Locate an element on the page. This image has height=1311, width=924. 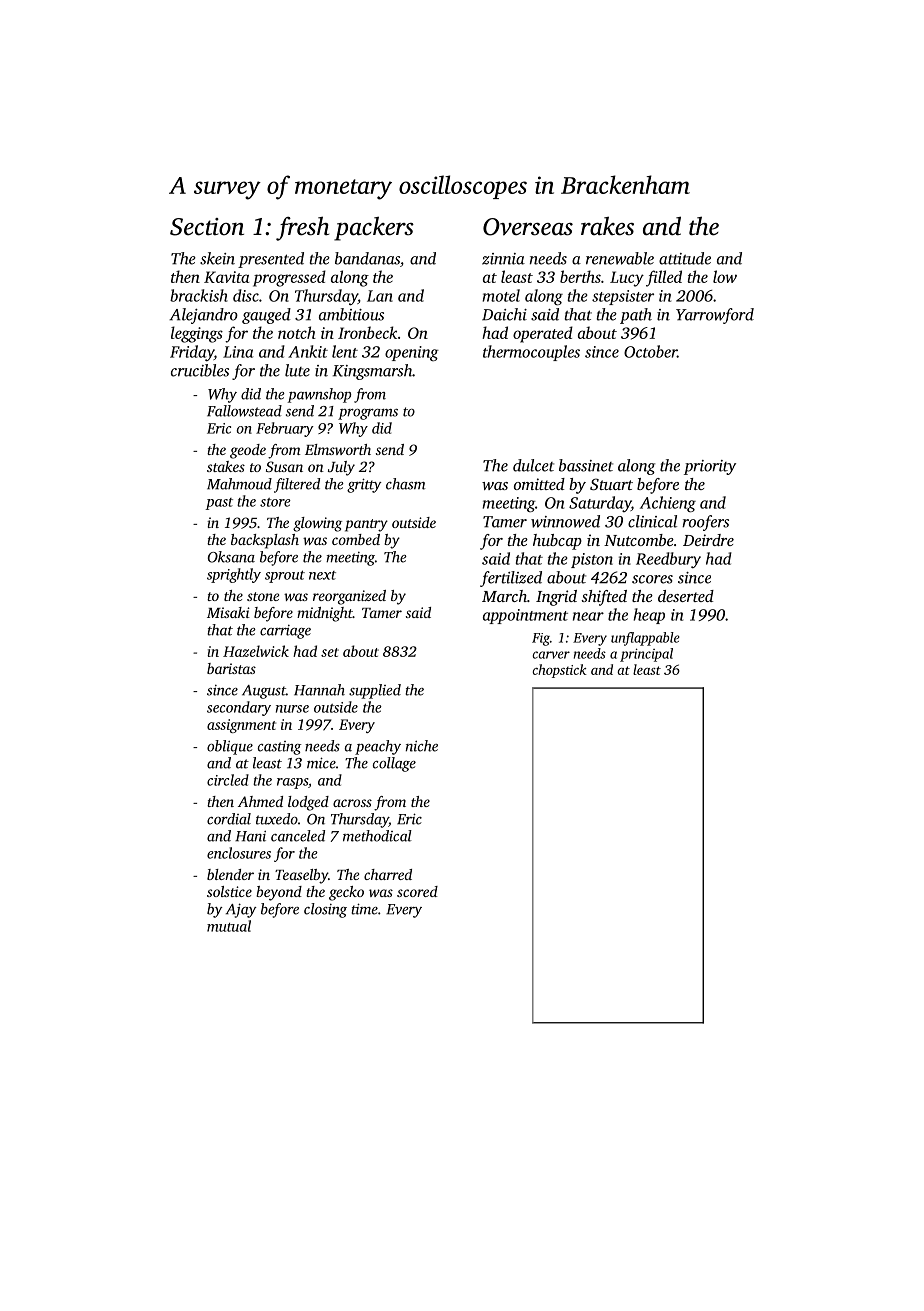
Kingsmarsh is located at coordinates (372, 372).
